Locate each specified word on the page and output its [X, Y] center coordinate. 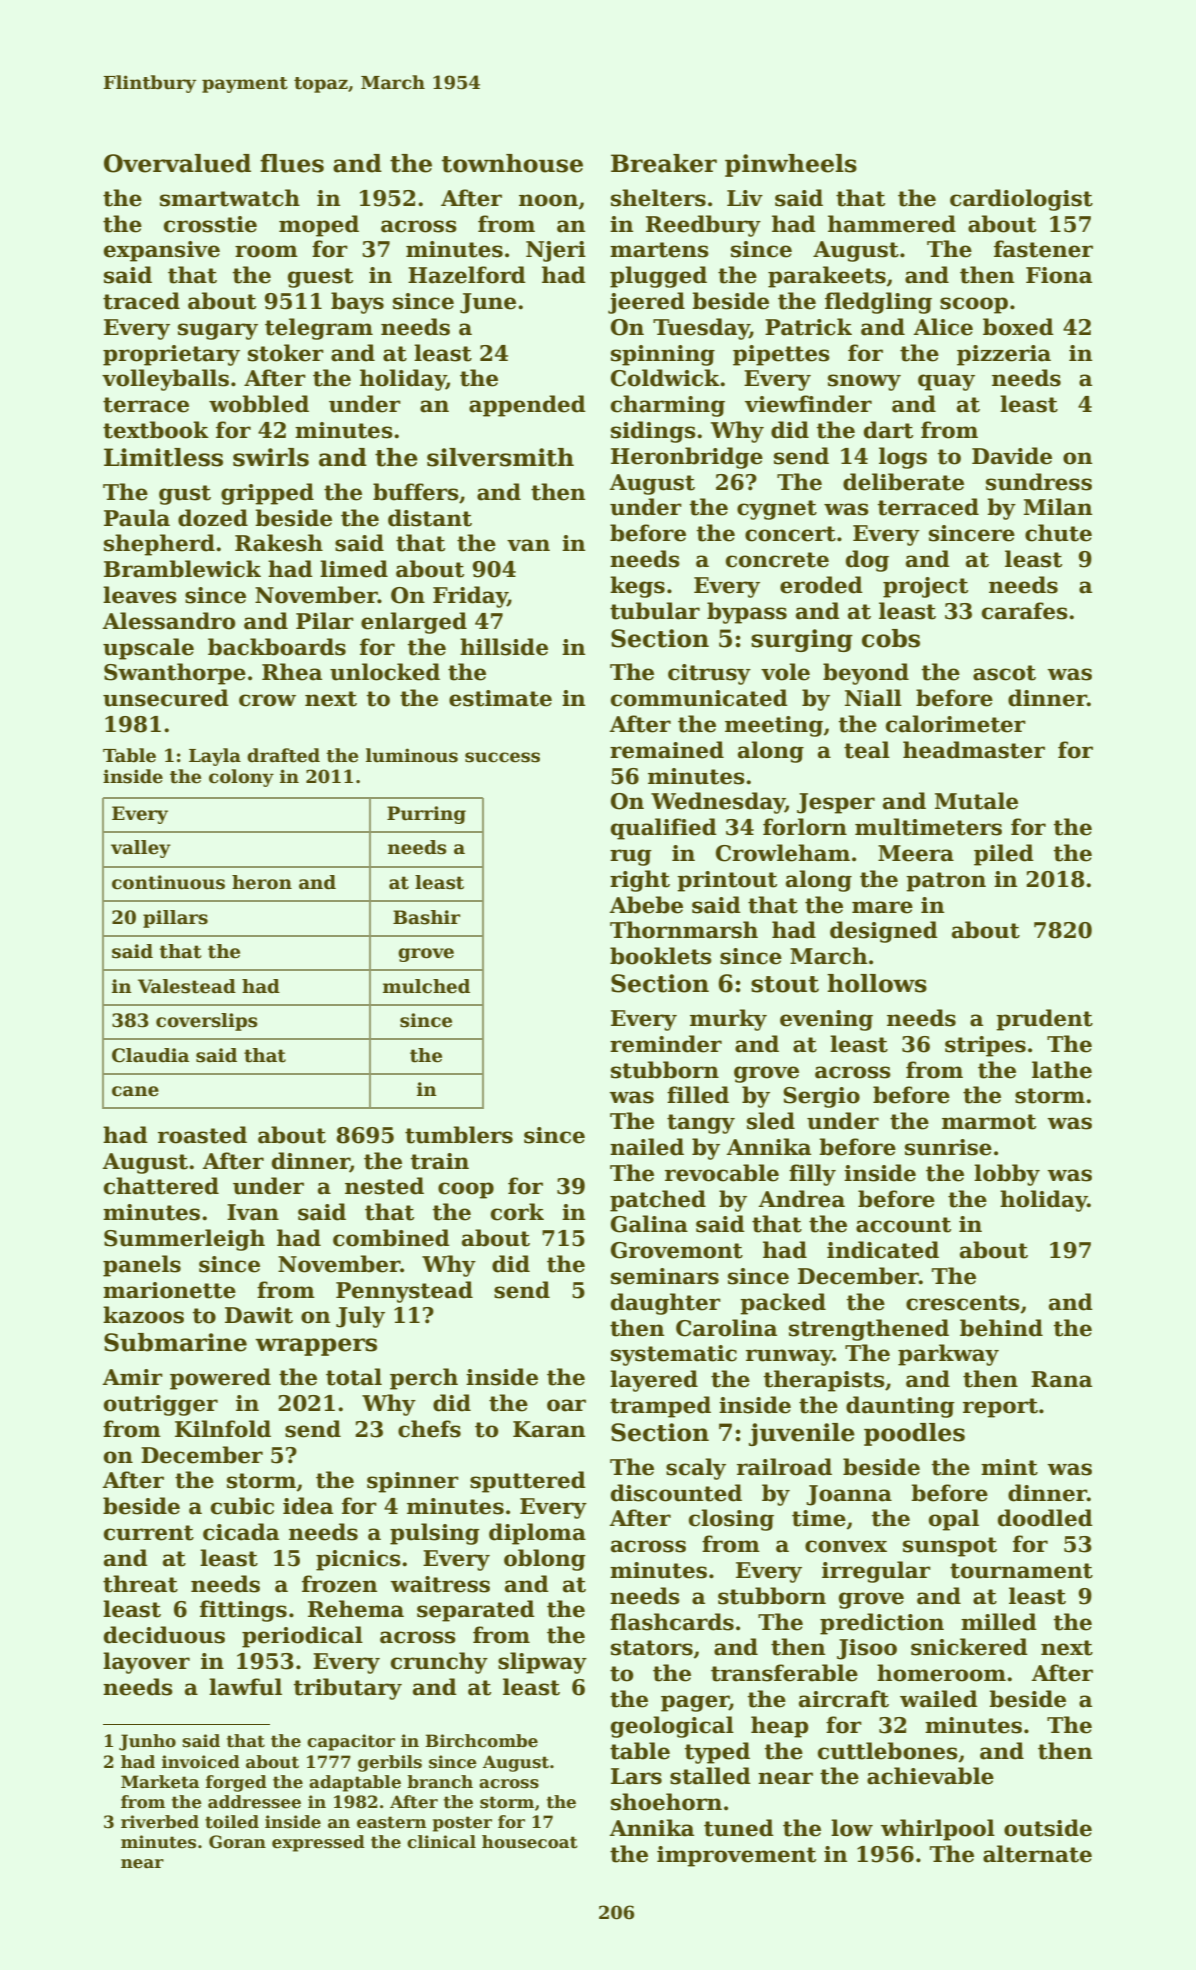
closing [731, 1520]
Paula [137, 518]
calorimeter [956, 724]
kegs [637, 587]
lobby [1007, 1175]
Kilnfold [223, 1429]
